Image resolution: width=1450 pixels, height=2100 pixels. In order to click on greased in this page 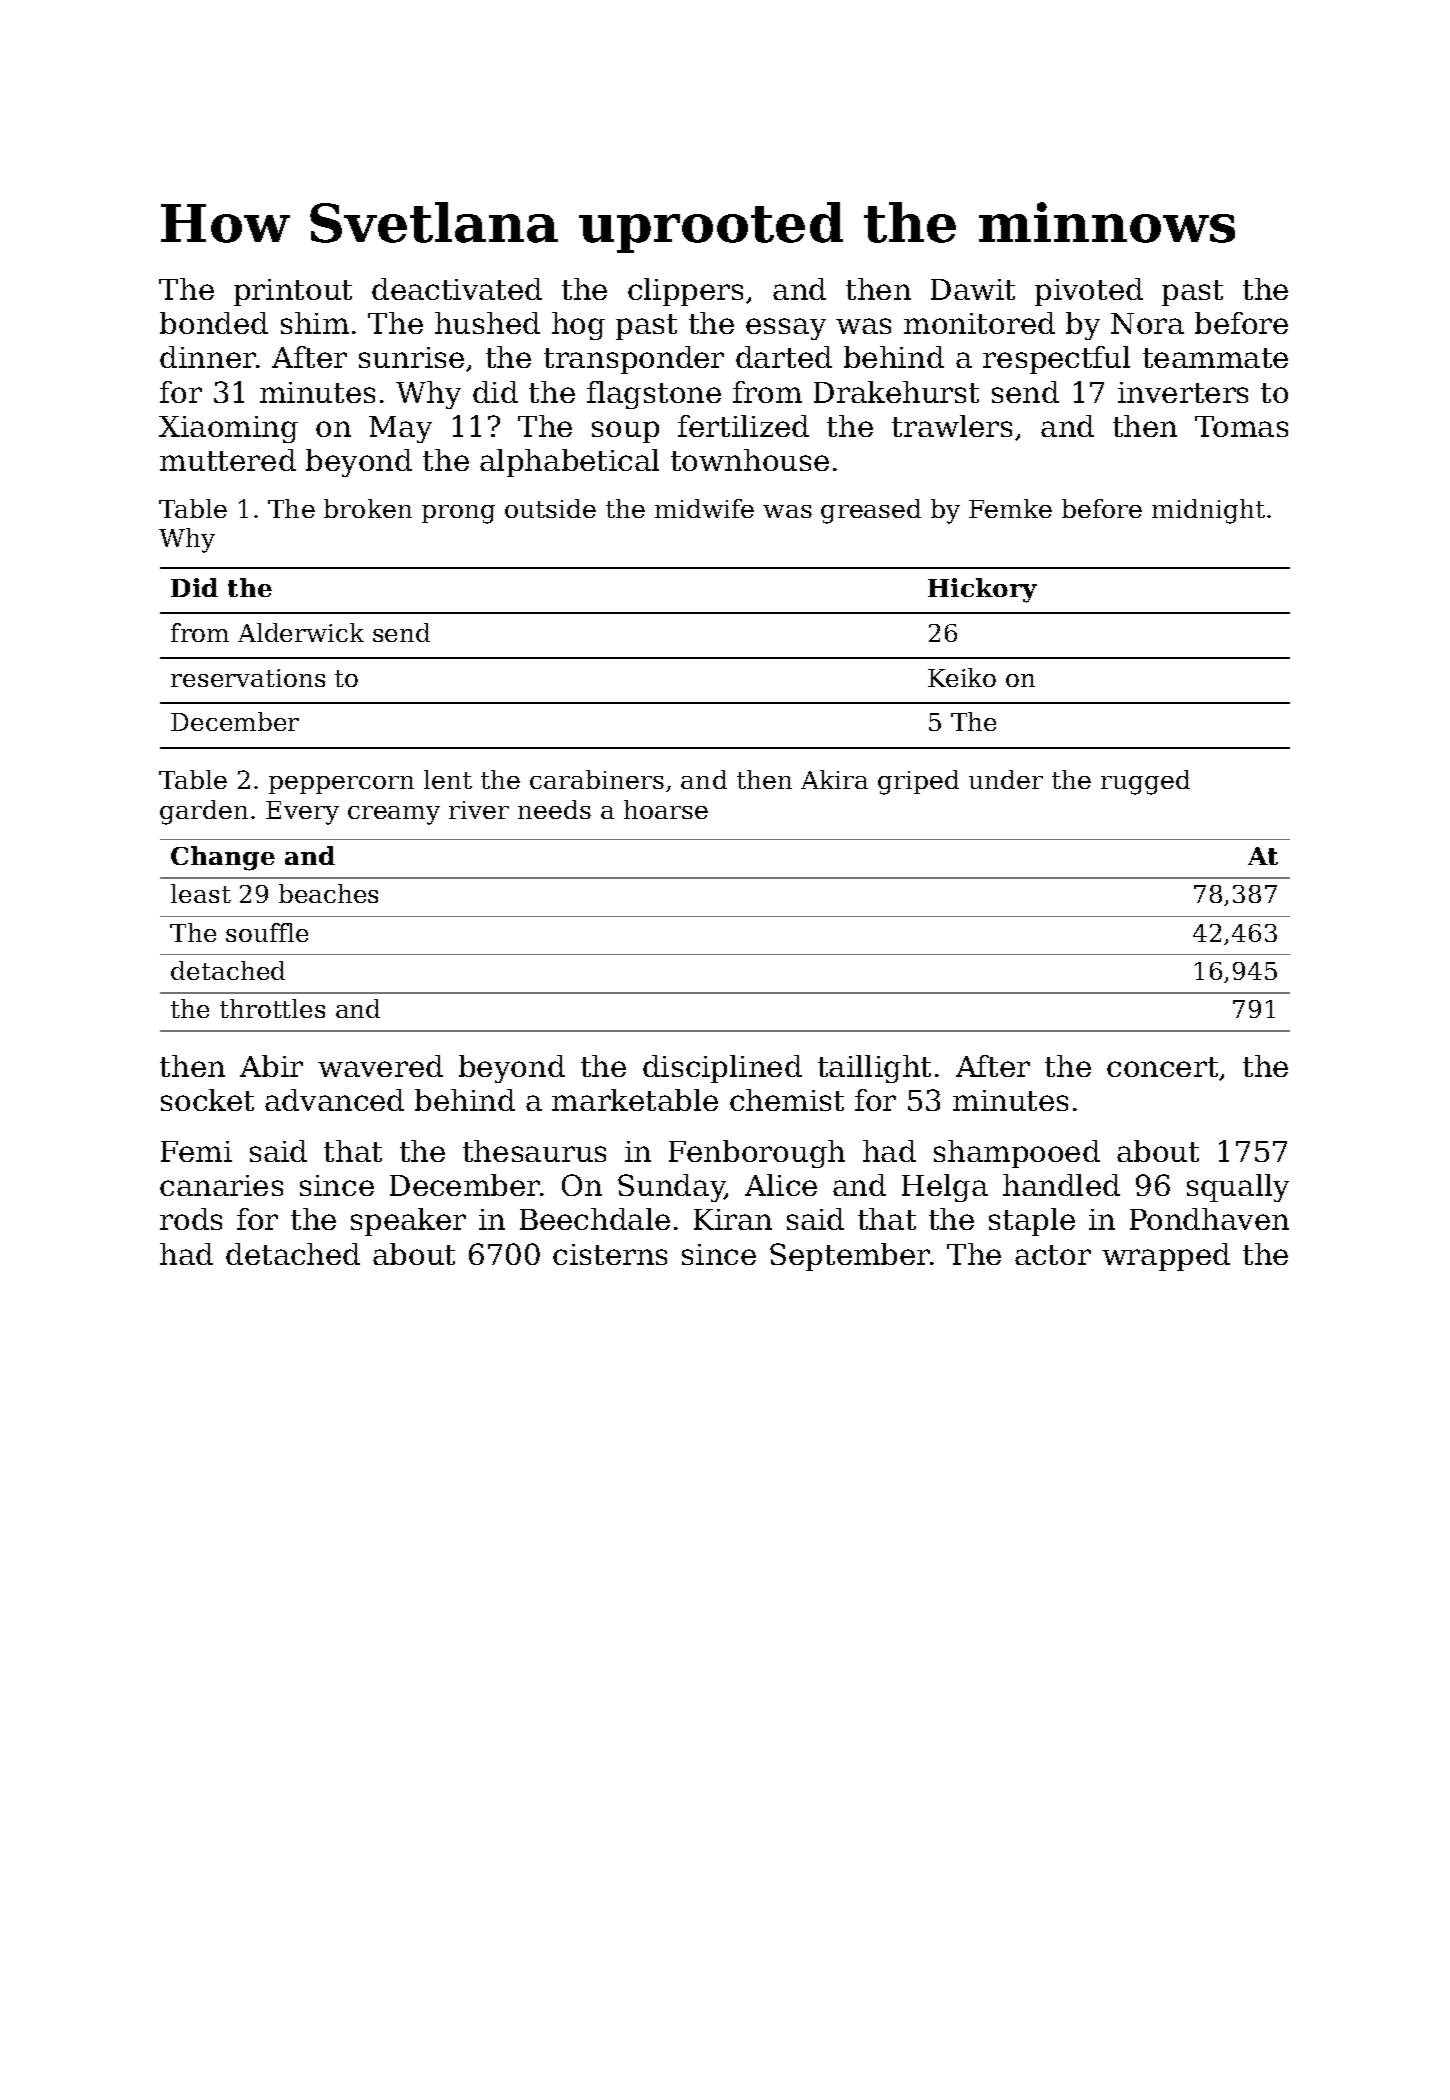, I will do `click(871, 511)`.
